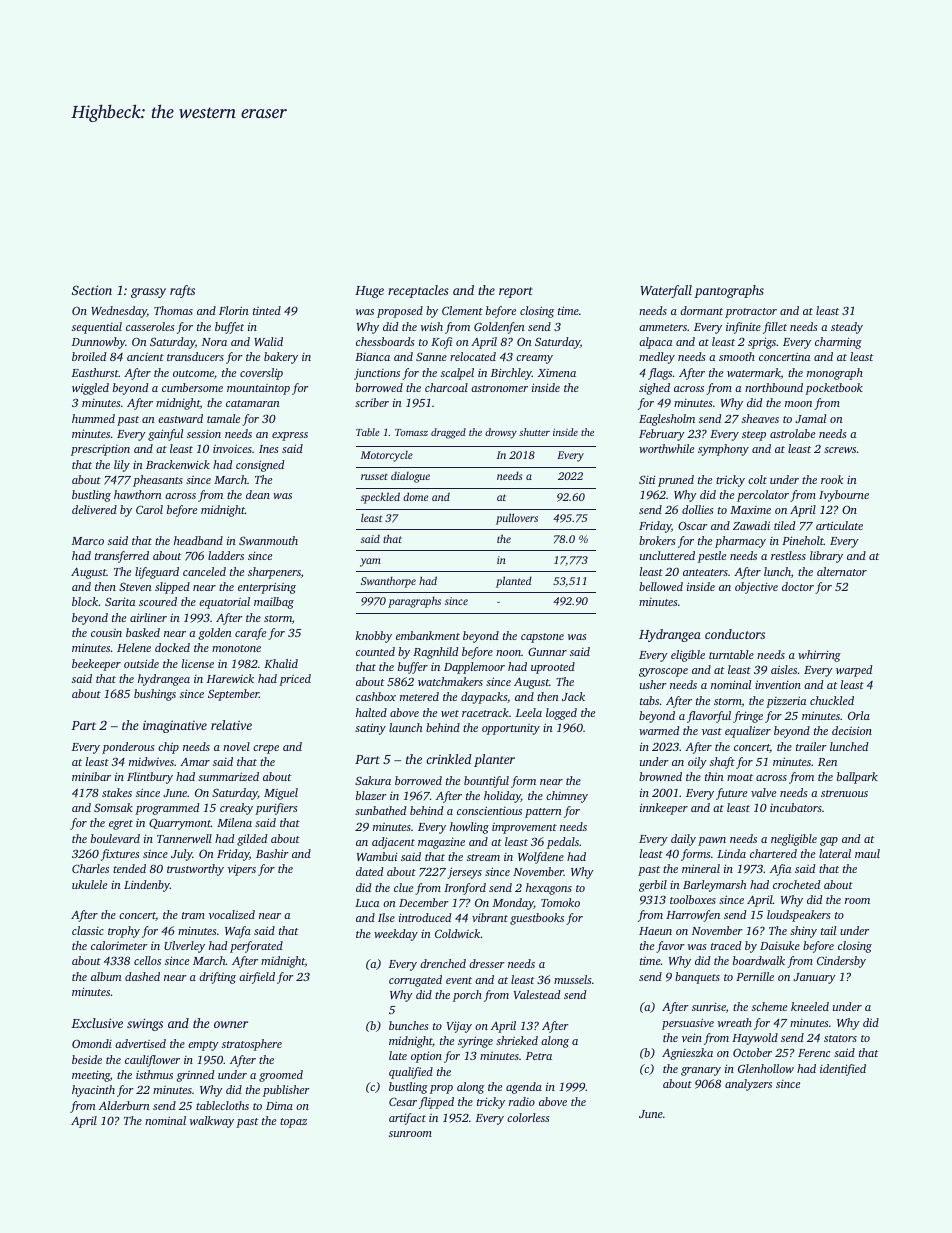  What do you see at coordinates (148, 617) in the page?
I see `airliner` at bounding box center [148, 617].
